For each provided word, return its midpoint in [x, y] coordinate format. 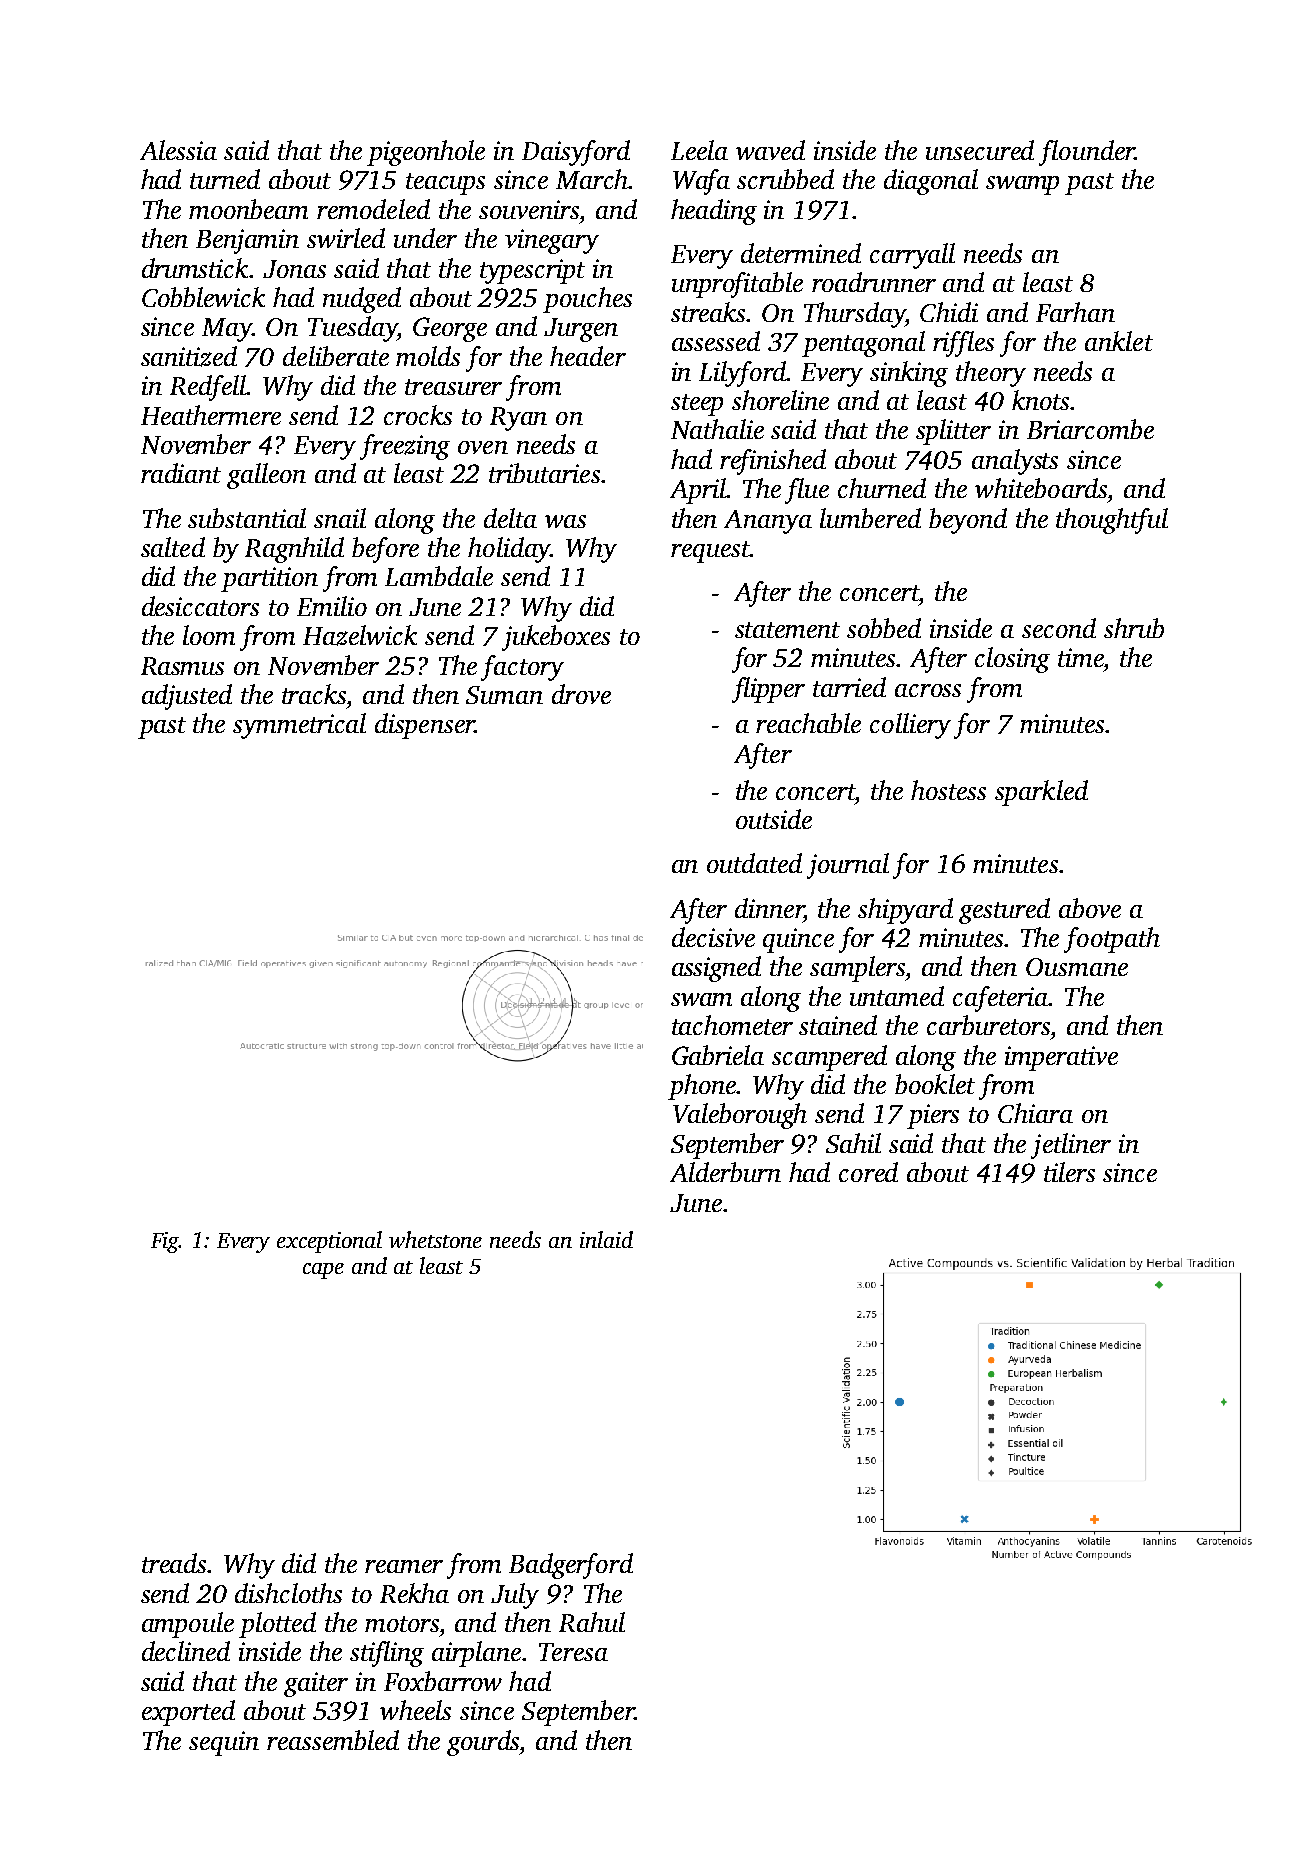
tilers [1069, 1172]
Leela [699, 150]
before [385, 550]
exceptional [329, 1242]
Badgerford [571, 1566]
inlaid [606, 1239]
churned [882, 488]
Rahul [592, 1622]
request [710, 552]
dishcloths [288, 1593]
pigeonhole [426, 153]
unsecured [980, 150]
